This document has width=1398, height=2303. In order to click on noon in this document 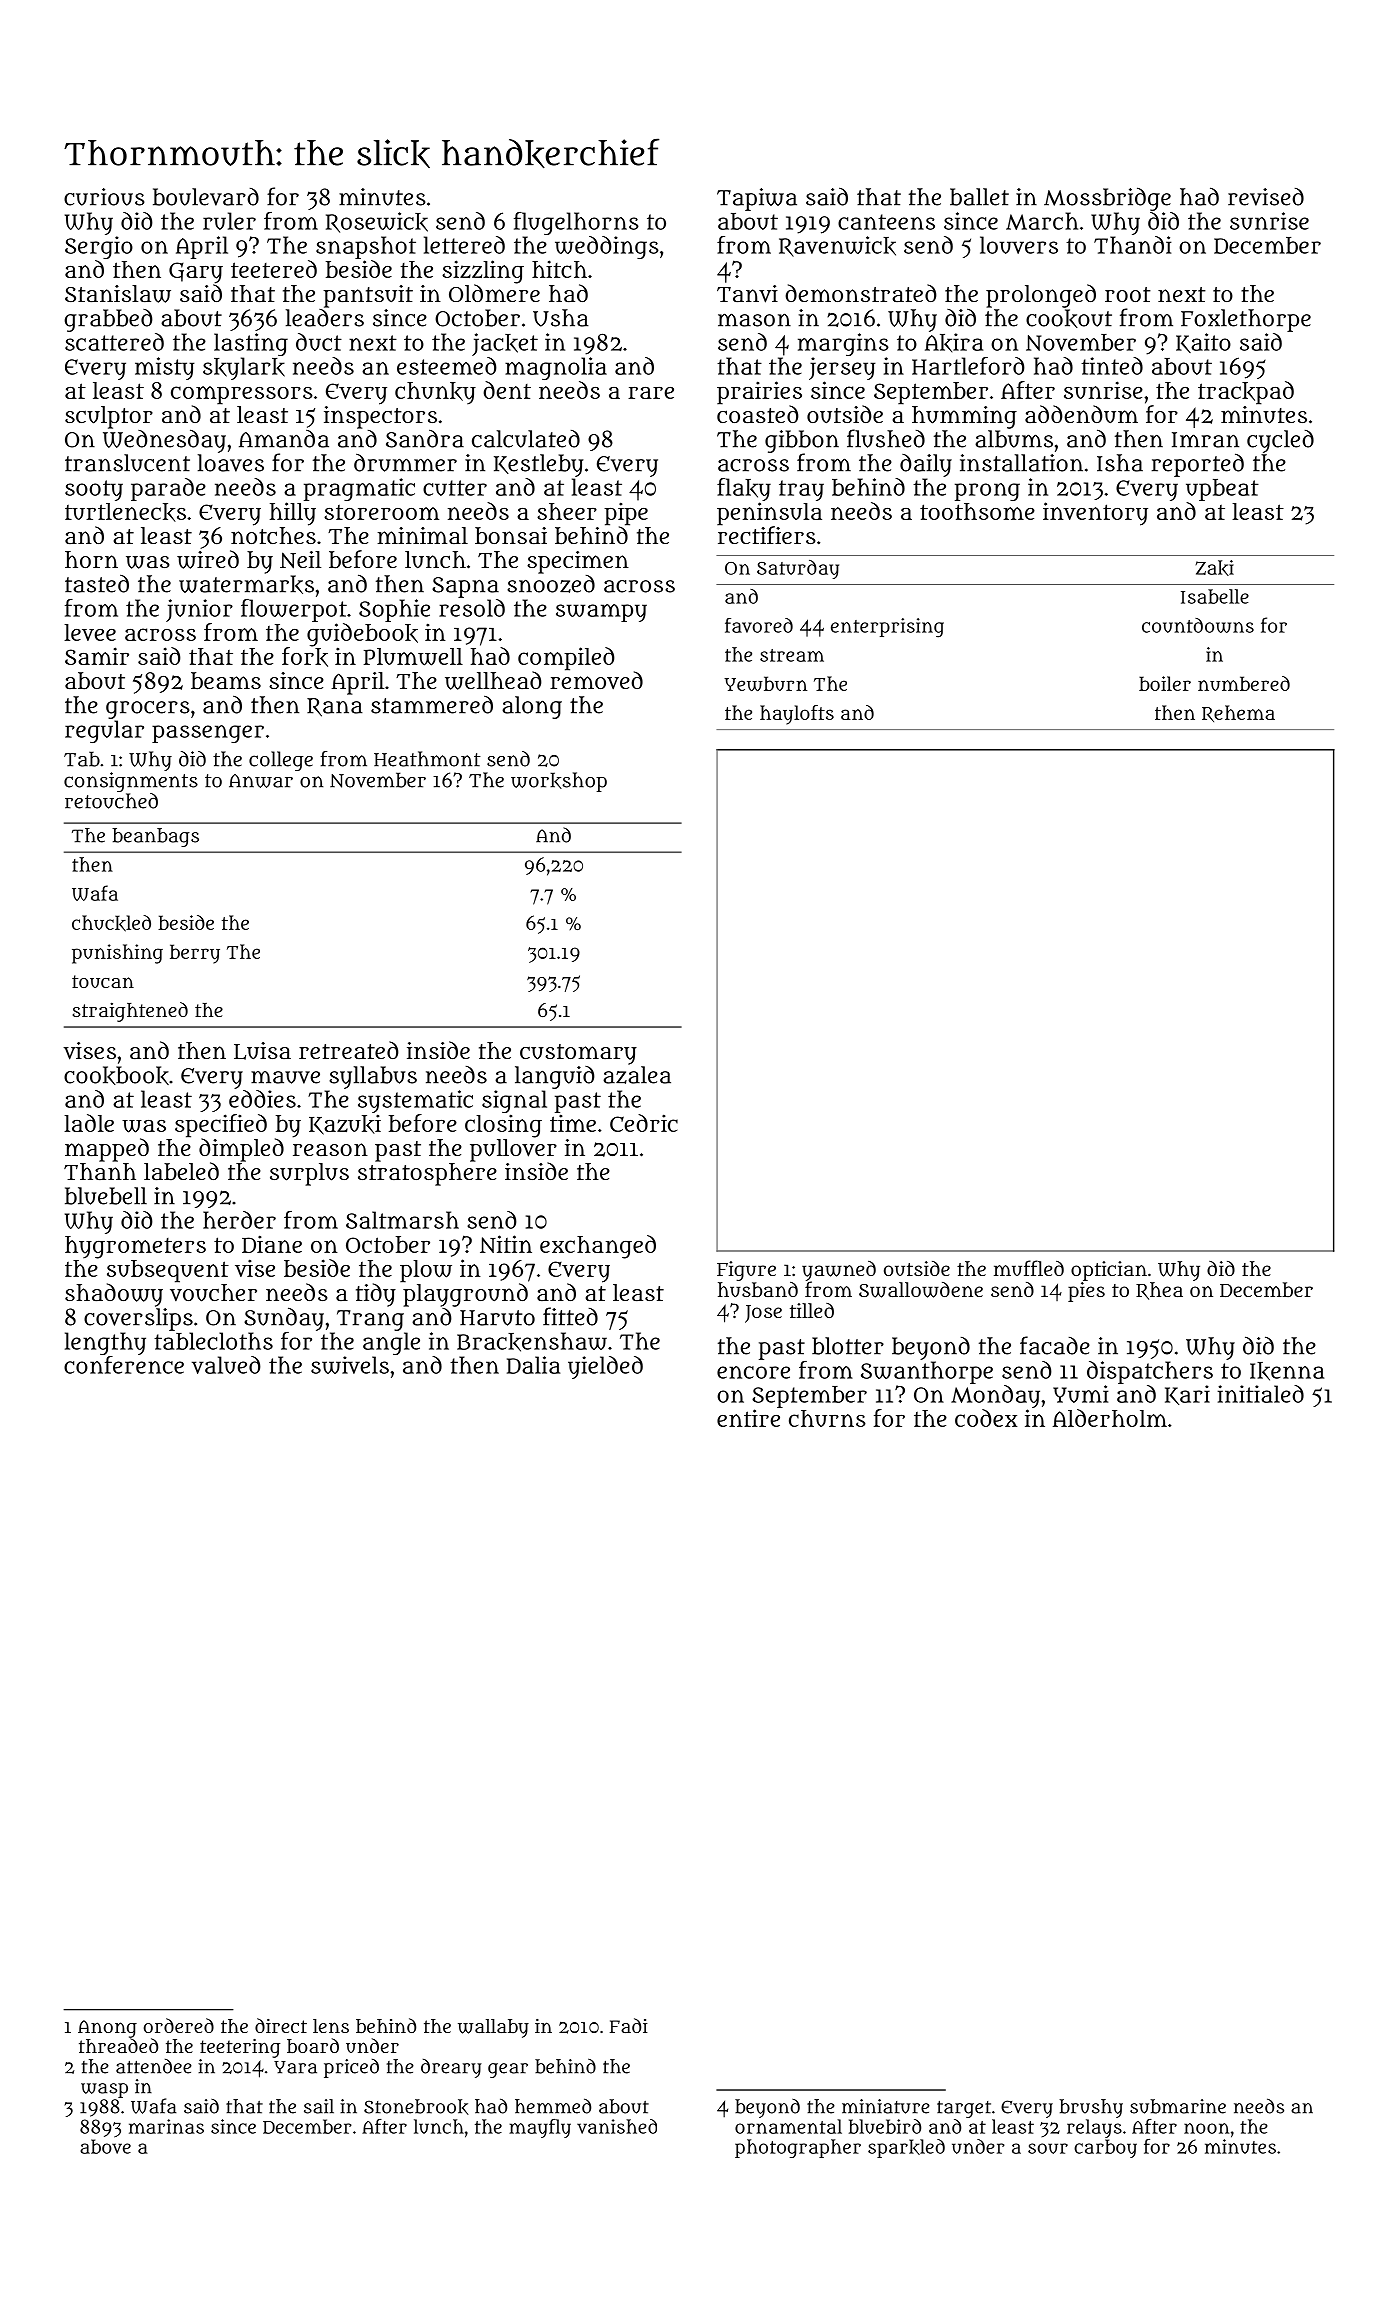, I will do `click(1206, 2128)`.
